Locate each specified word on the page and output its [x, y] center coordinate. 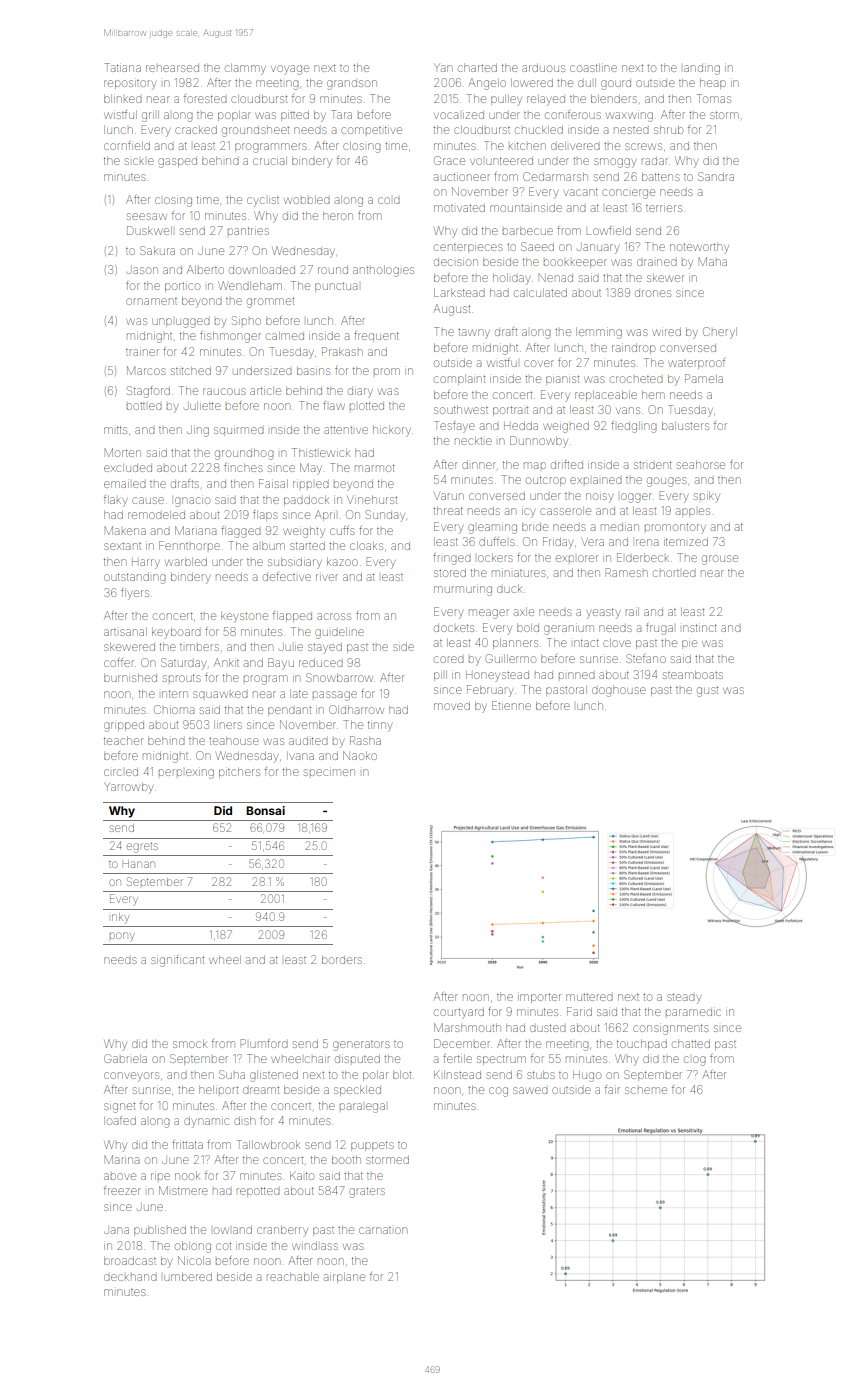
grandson [352, 85]
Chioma [174, 709]
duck [509, 589]
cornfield [127, 145]
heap [713, 84]
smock [189, 1044]
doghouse [619, 691]
